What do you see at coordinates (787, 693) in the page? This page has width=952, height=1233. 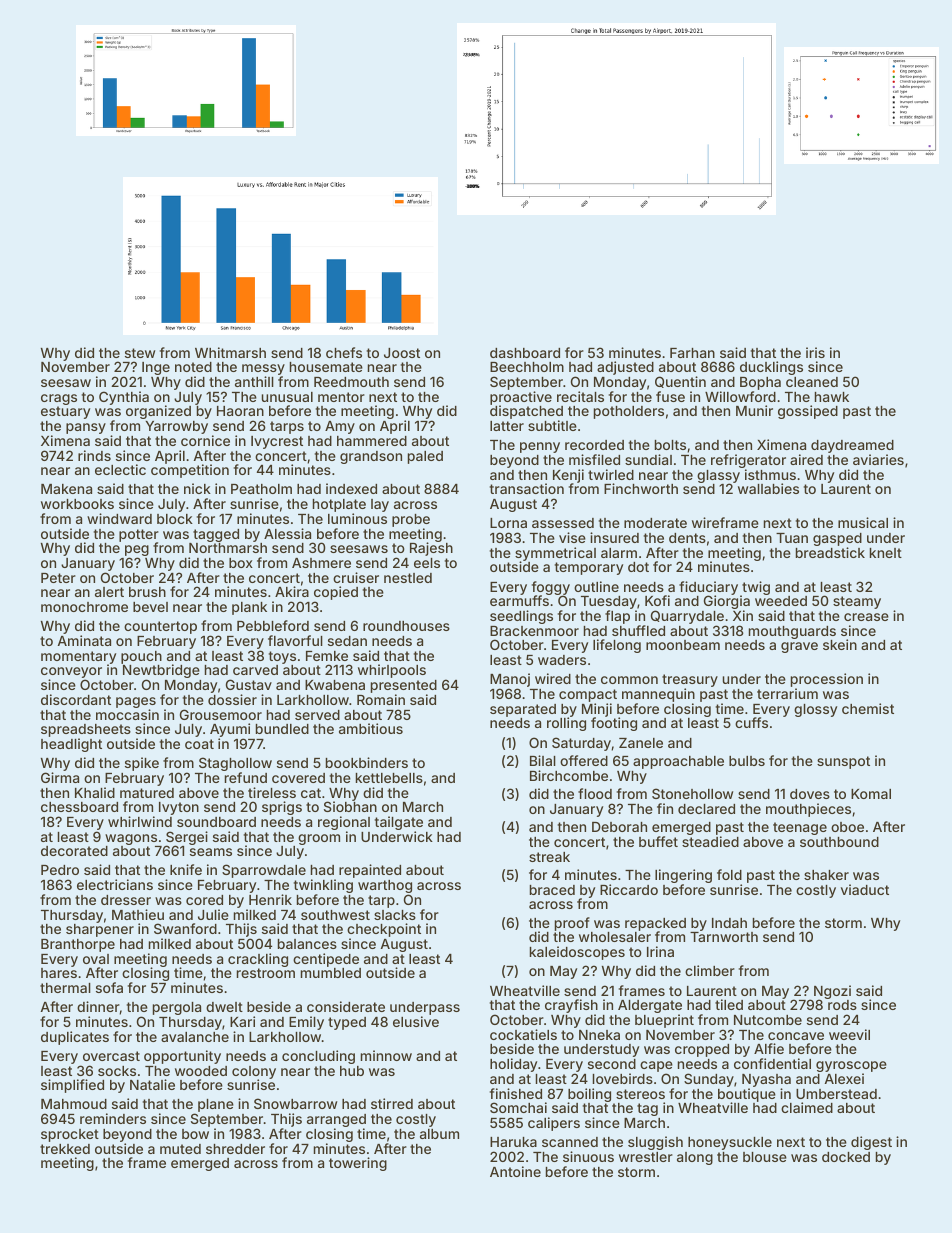 I see `terrarium` at bounding box center [787, 693].
